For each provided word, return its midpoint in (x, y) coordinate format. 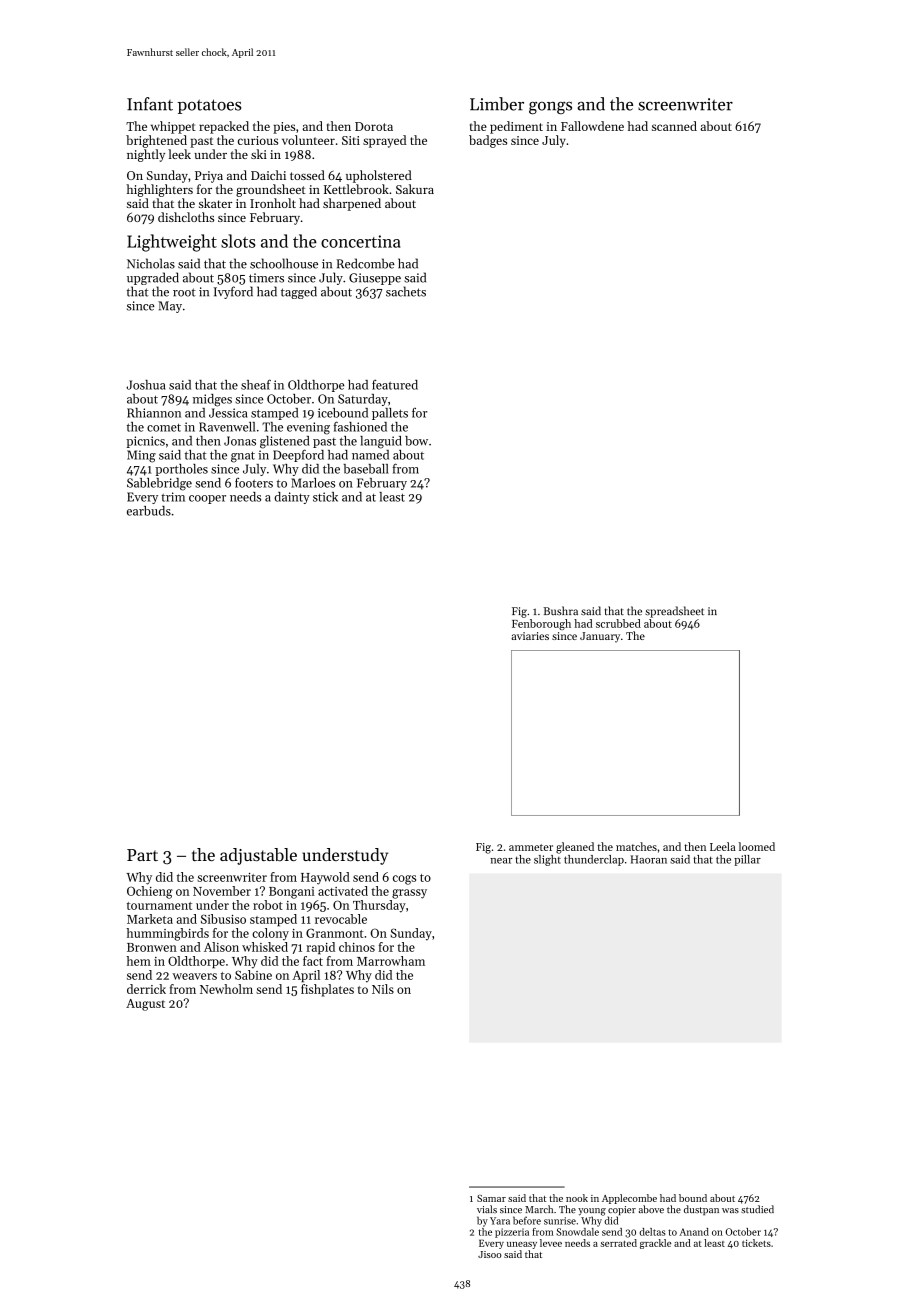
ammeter (531, 847)
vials (487, 1209)
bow (416, 441)
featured (395, 384)
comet (164, 428)
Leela (723, 846)
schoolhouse (284, 263)
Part (142, 855)
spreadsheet (674, 612)
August (145, 1005)
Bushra (560, 611)
